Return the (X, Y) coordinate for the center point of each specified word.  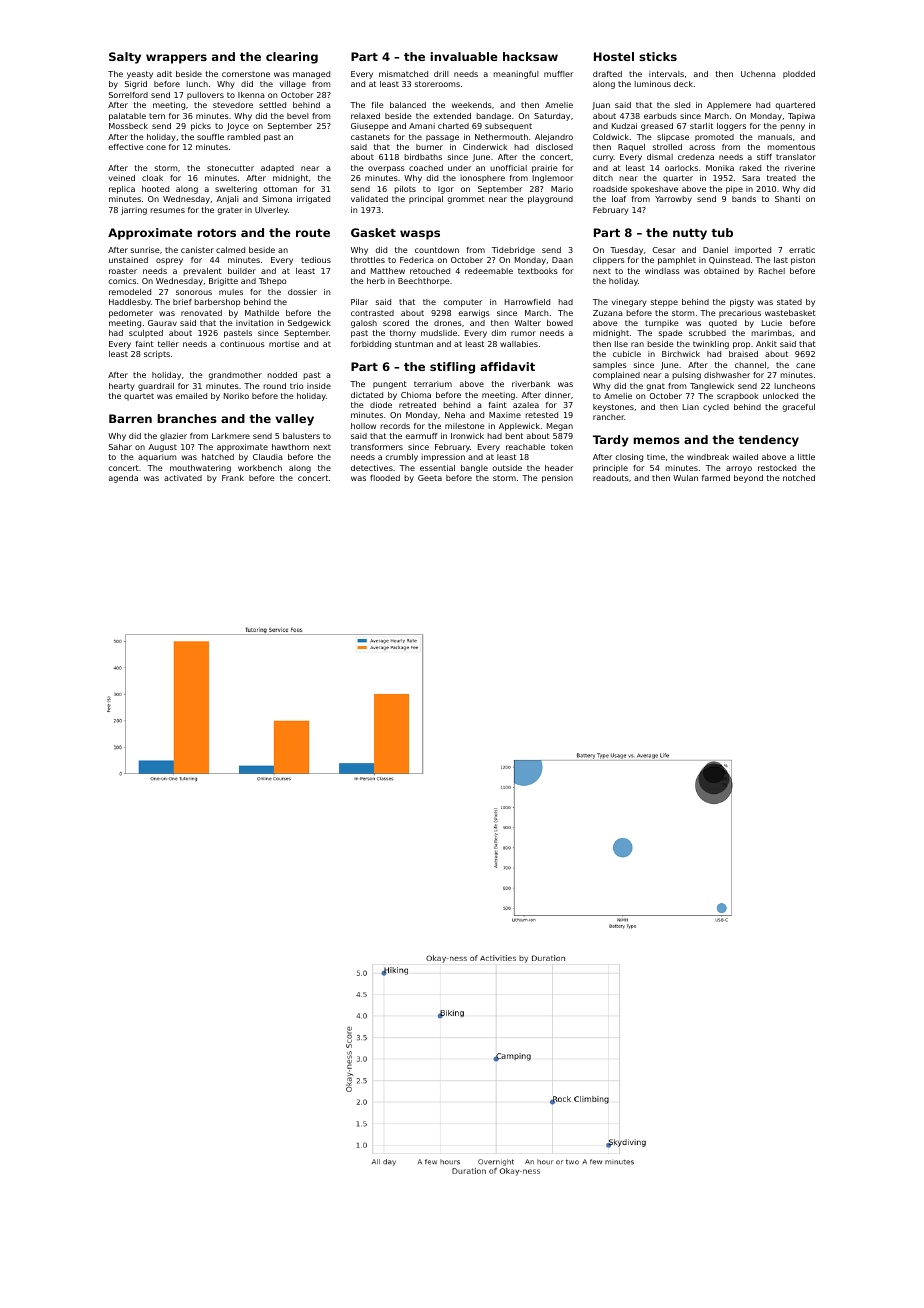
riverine (800, 168)
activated (183, 478)
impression (443, 458)
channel (750, 365)
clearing (292, 58)
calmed (230, 250)
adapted (277, 169)
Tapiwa (801, 117)
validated (369, 199)
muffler (558, 74)
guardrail (156, 387)
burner (429, 147)
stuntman (414, 344)
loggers (731, 127)
